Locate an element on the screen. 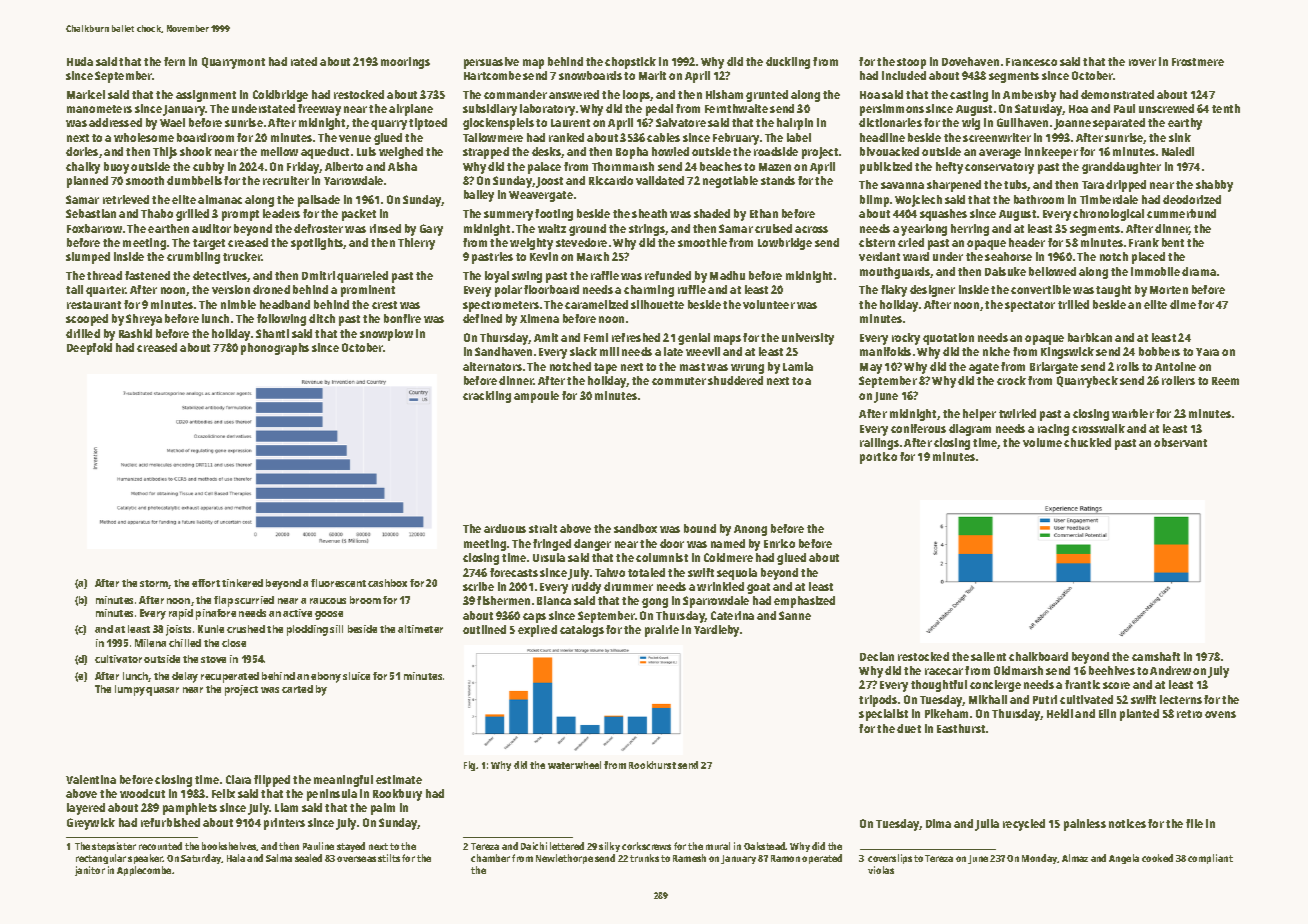  Rookhurst is located at coordinates (652, 765).
